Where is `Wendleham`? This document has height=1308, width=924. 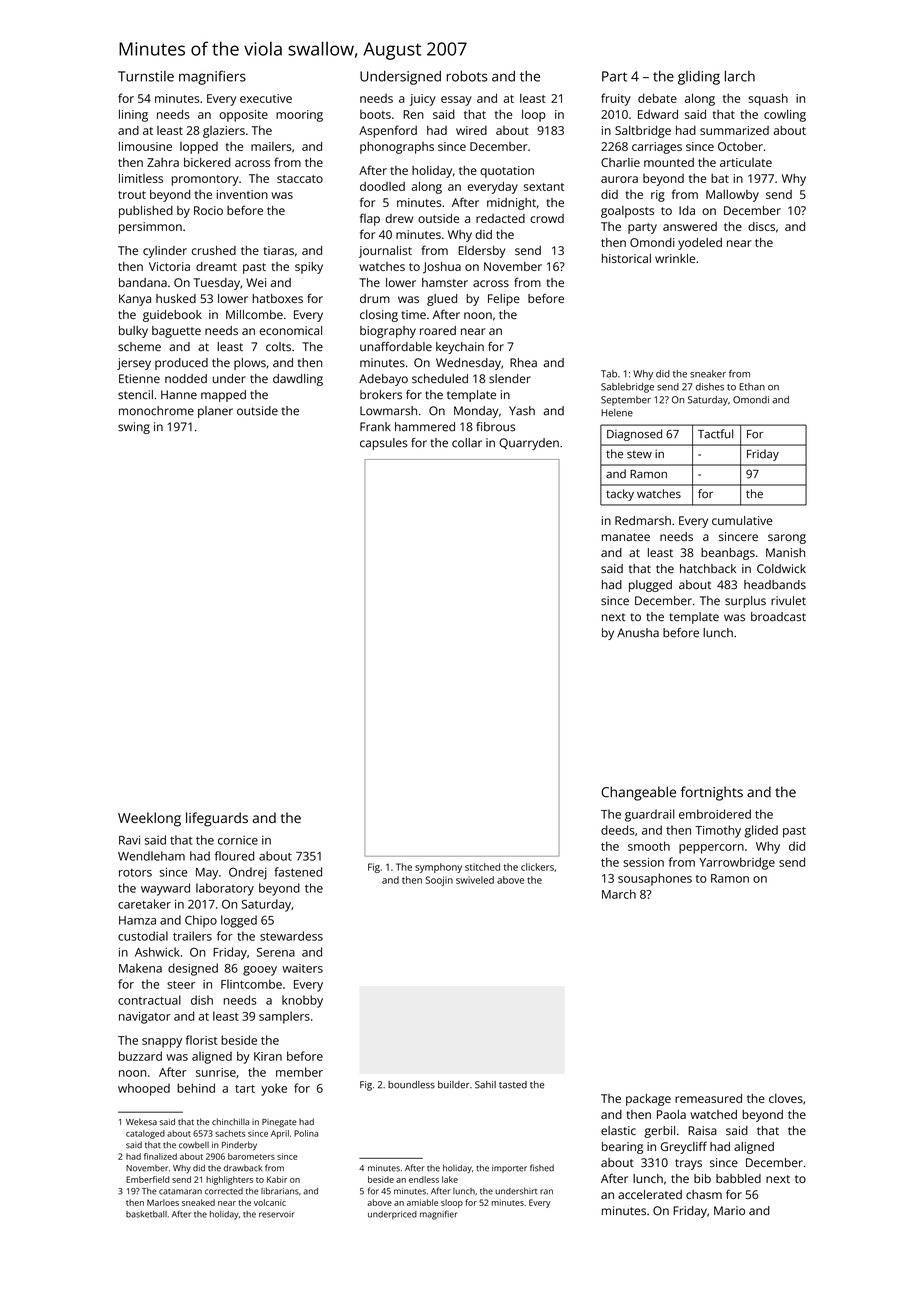 Wendleham is located at coordinates (151, 856).
